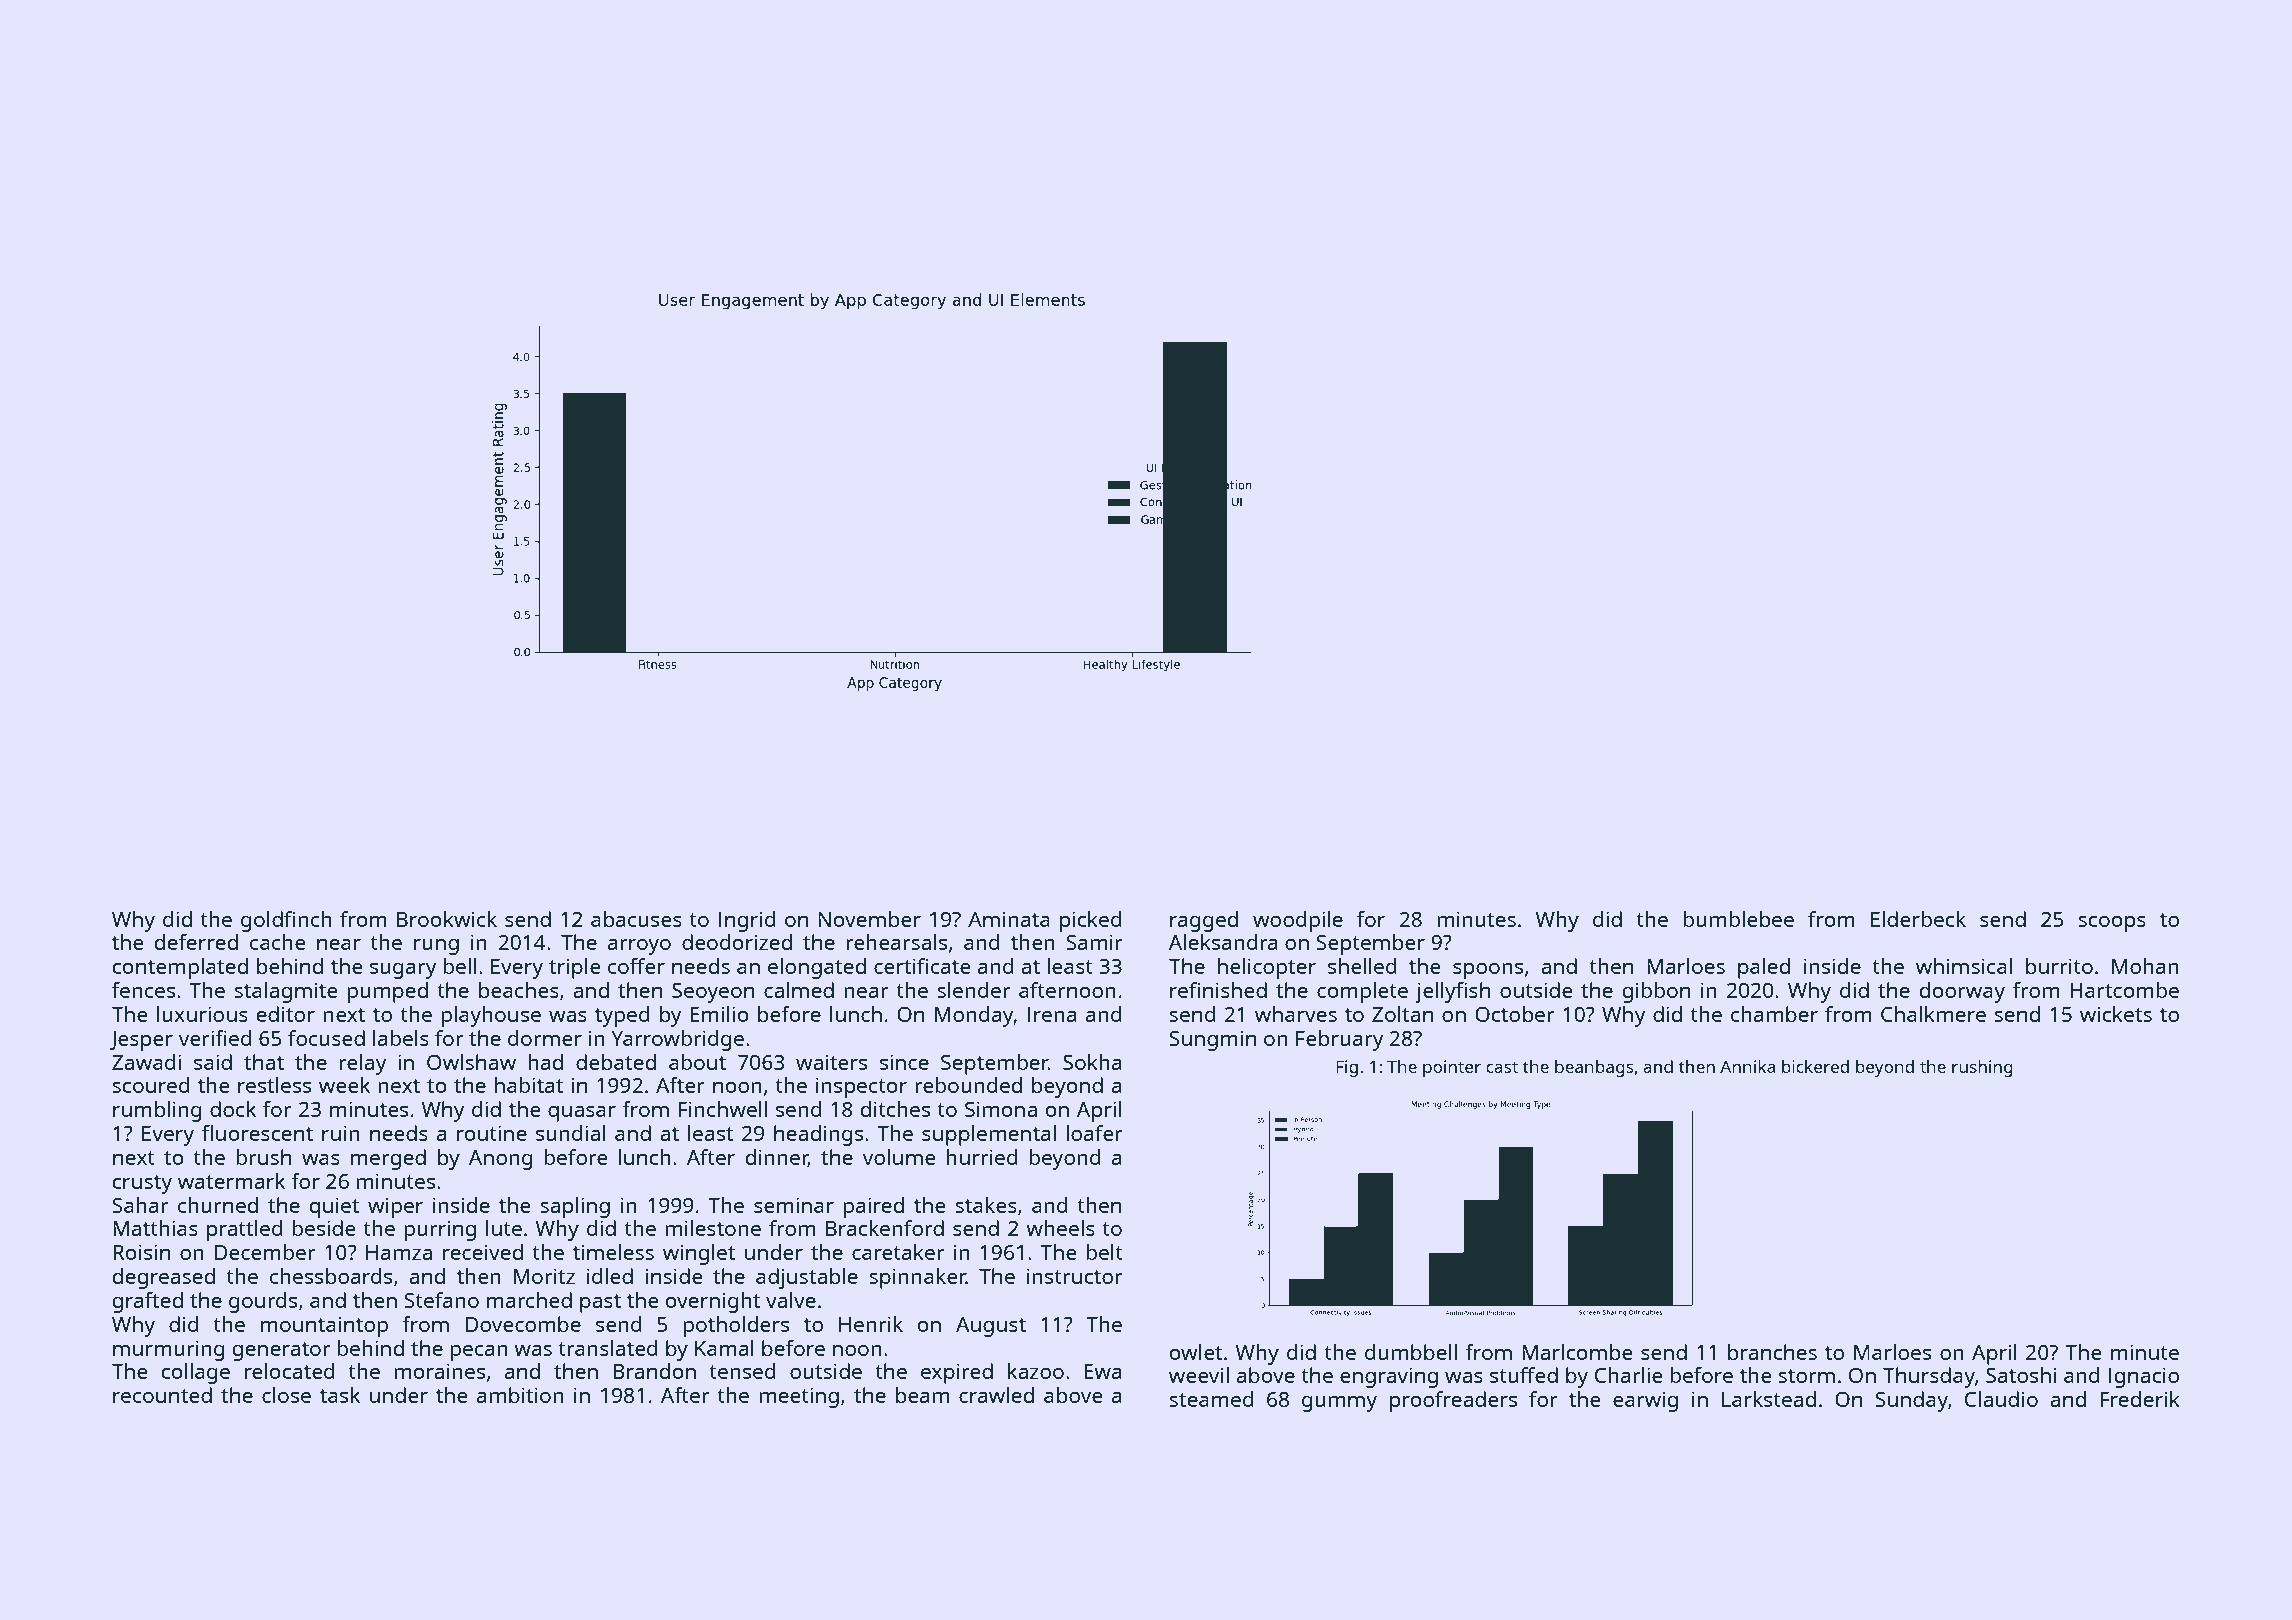  Describe the element at coordinates (492, 1133) in the page. I see `routine` at that location.
